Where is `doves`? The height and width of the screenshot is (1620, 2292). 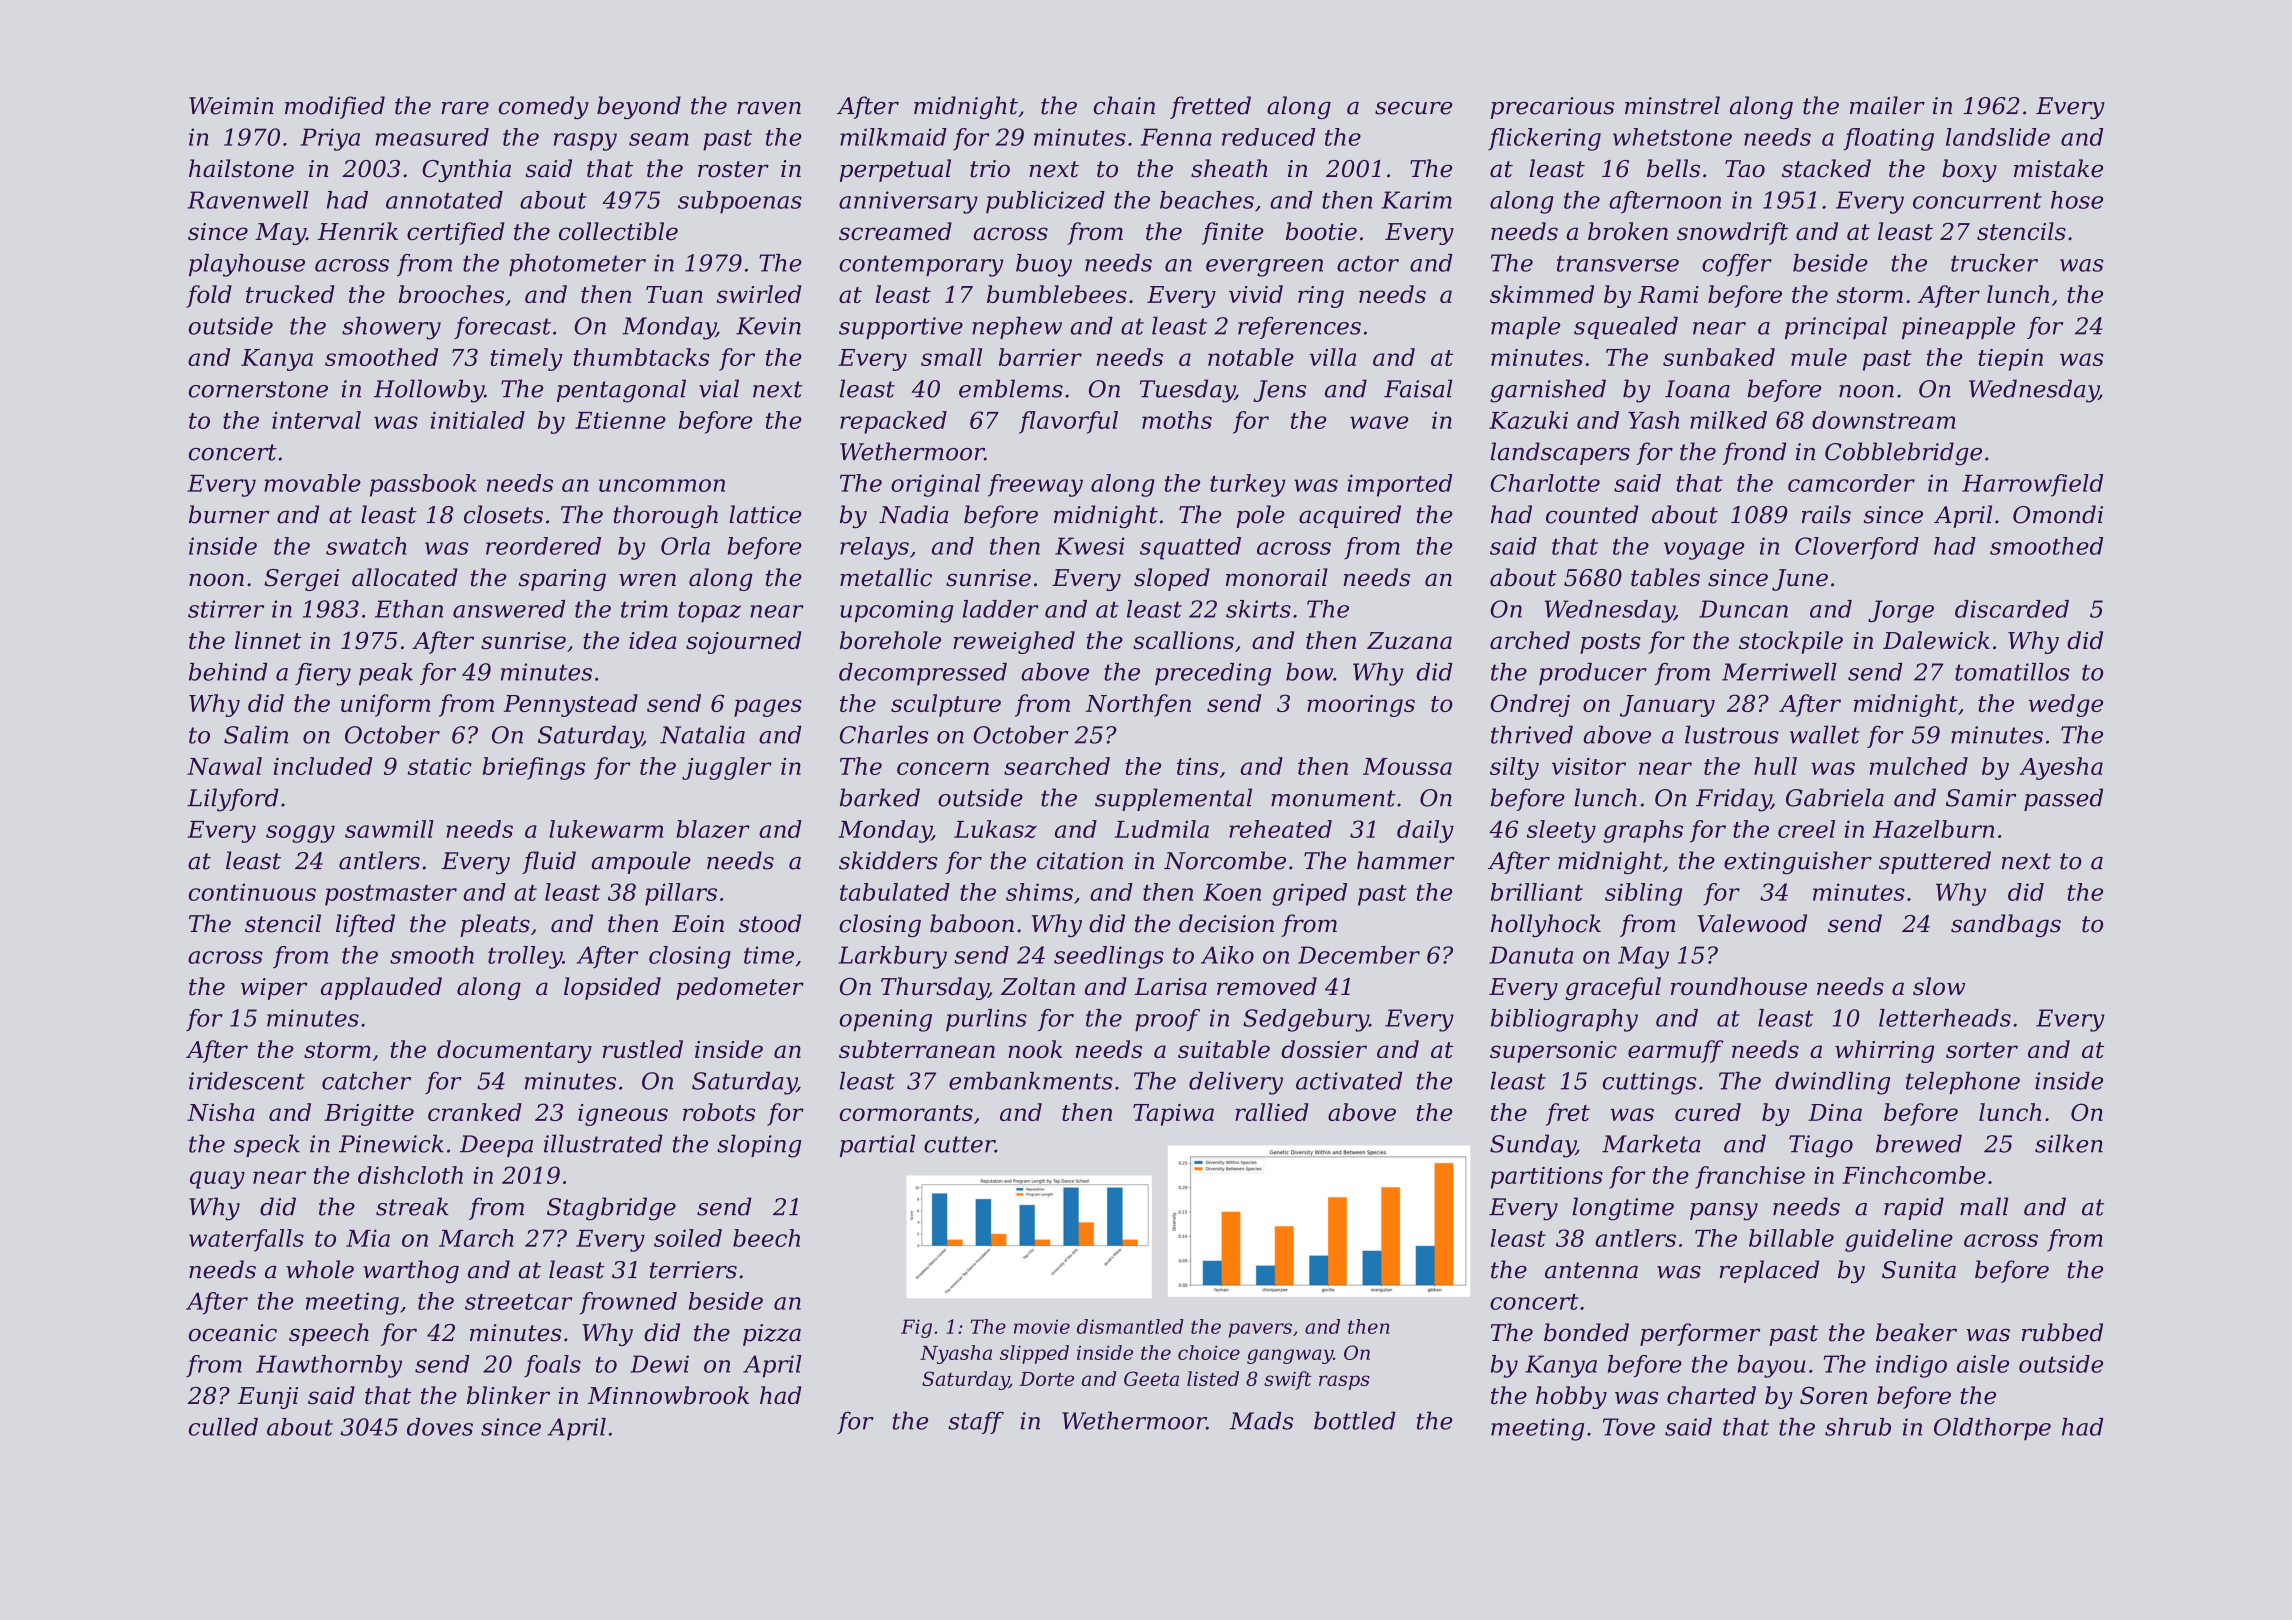 doves is located at coordinates (440, 1427).
